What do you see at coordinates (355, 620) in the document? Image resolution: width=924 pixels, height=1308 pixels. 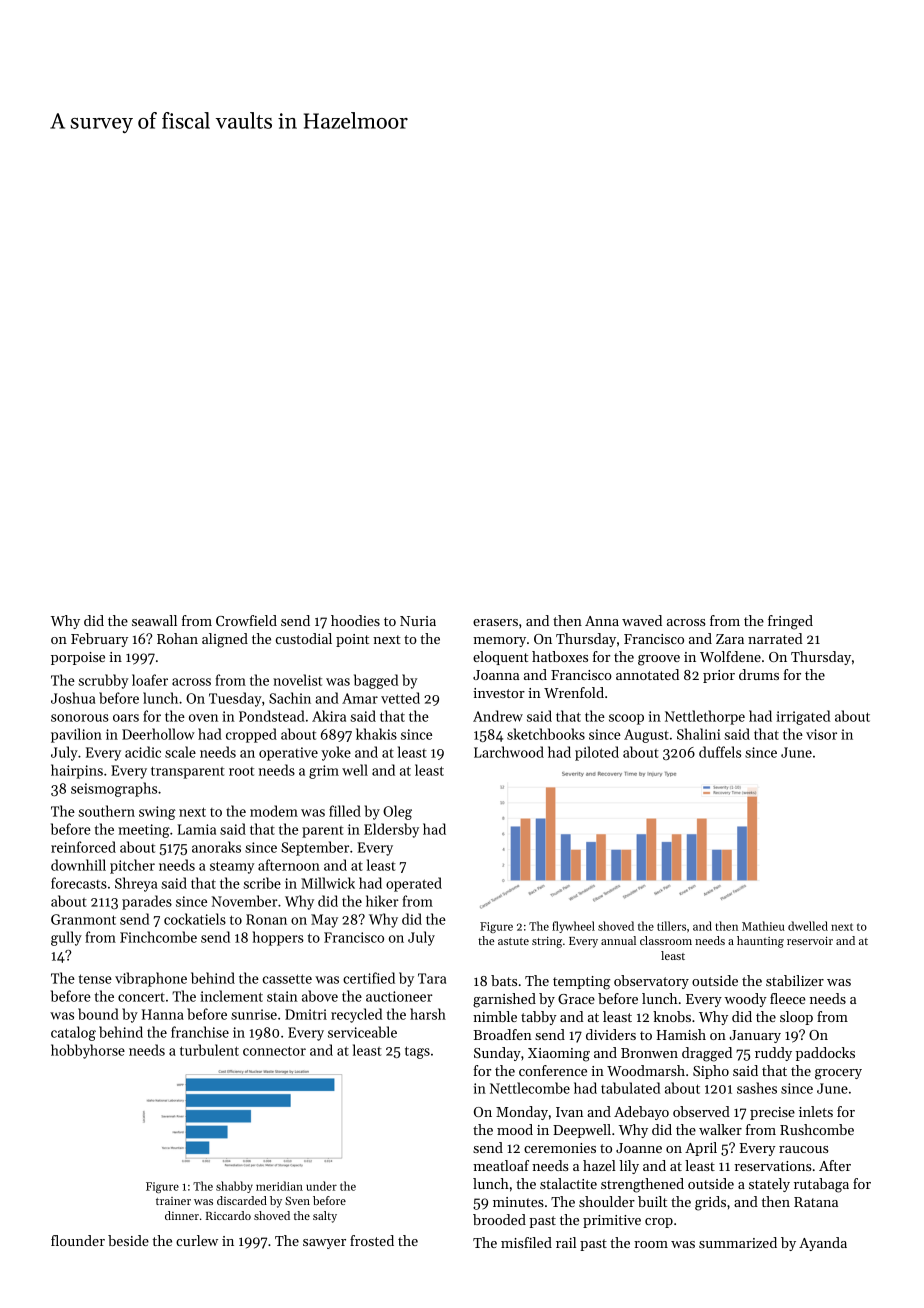 I see `hoodies` at bounding box center [355, 620].
